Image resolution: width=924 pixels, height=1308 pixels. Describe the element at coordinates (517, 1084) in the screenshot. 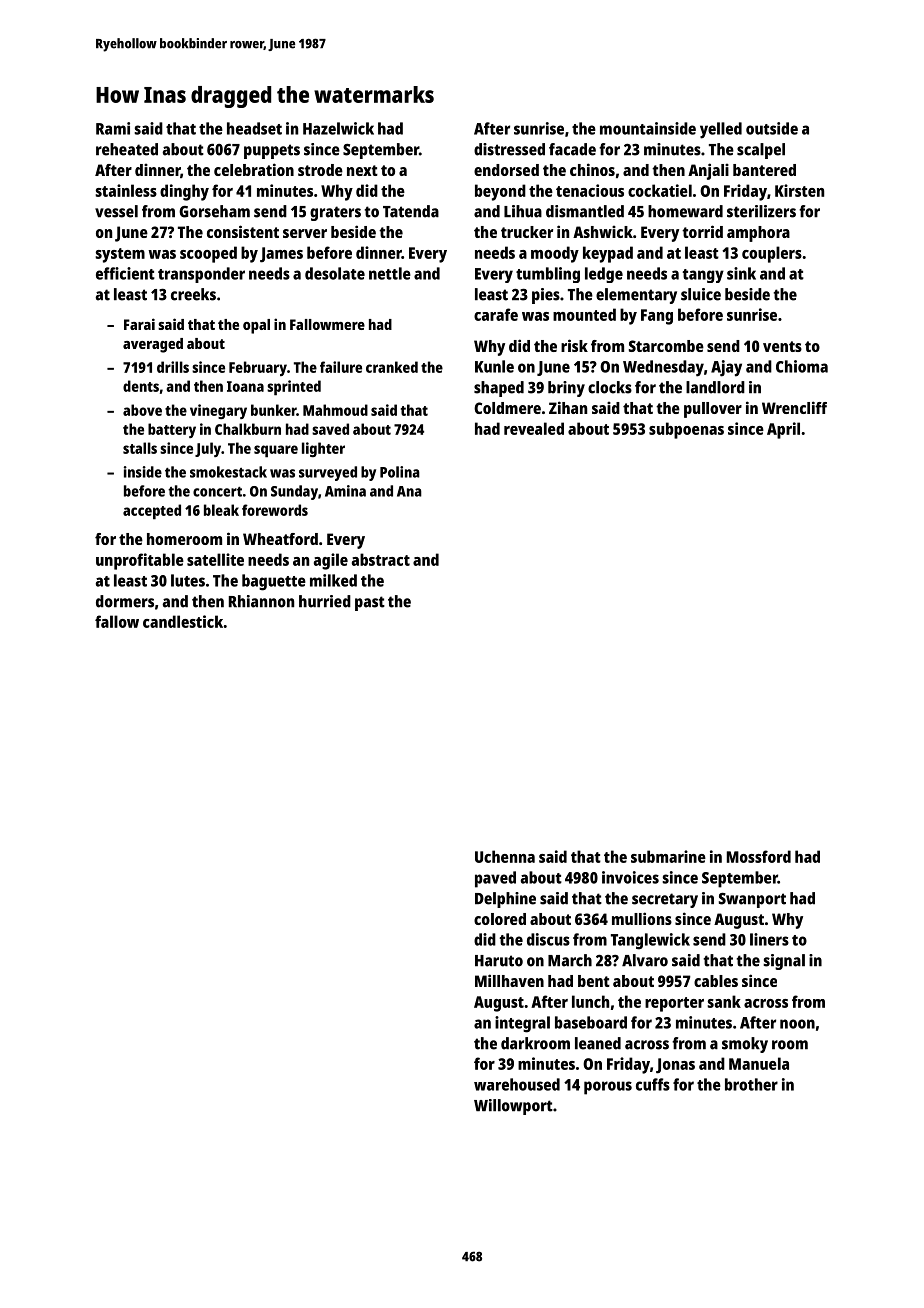

I see `warehoused` at that location.
